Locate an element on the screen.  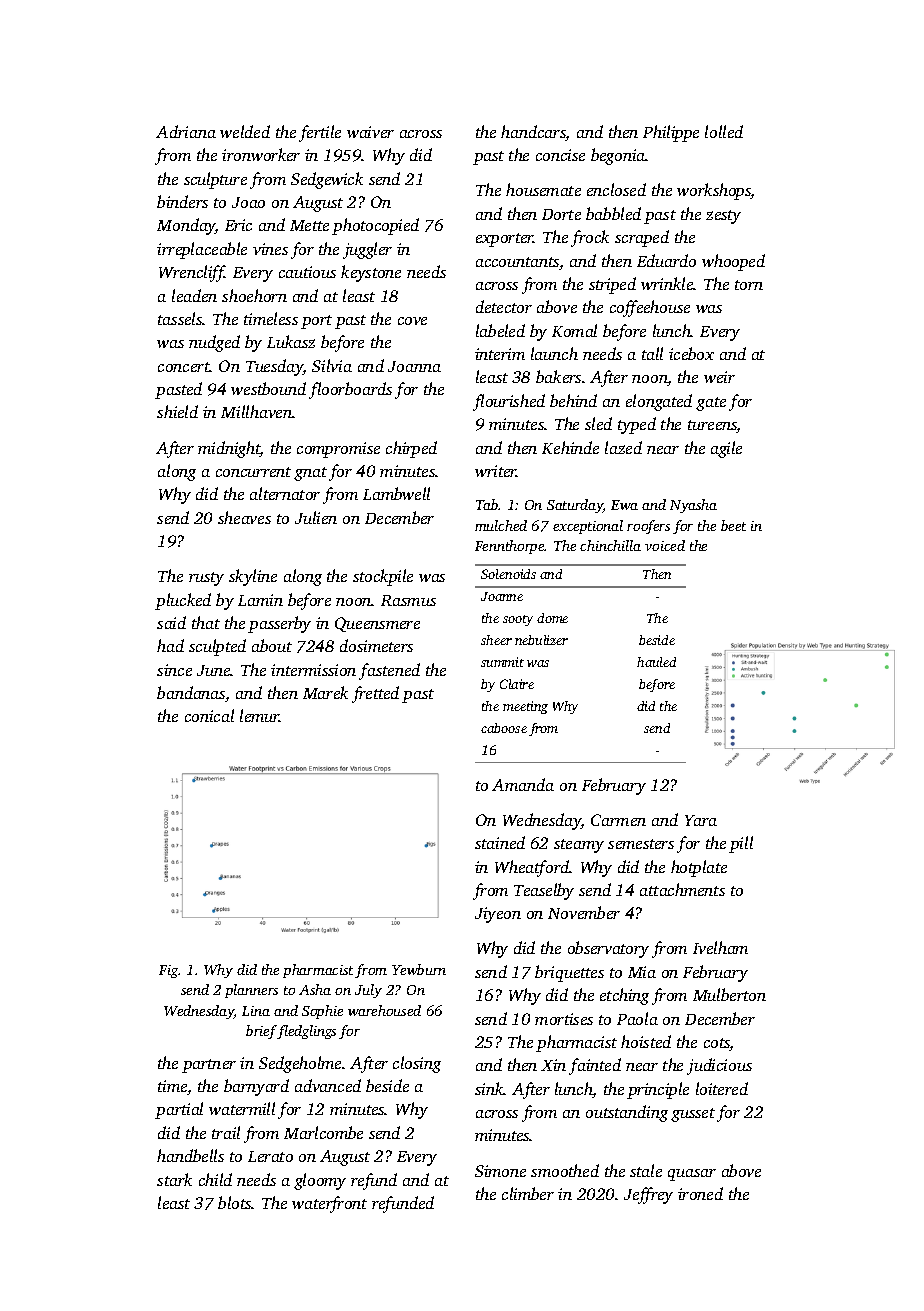
shield is located at coordinates (177, 411).
